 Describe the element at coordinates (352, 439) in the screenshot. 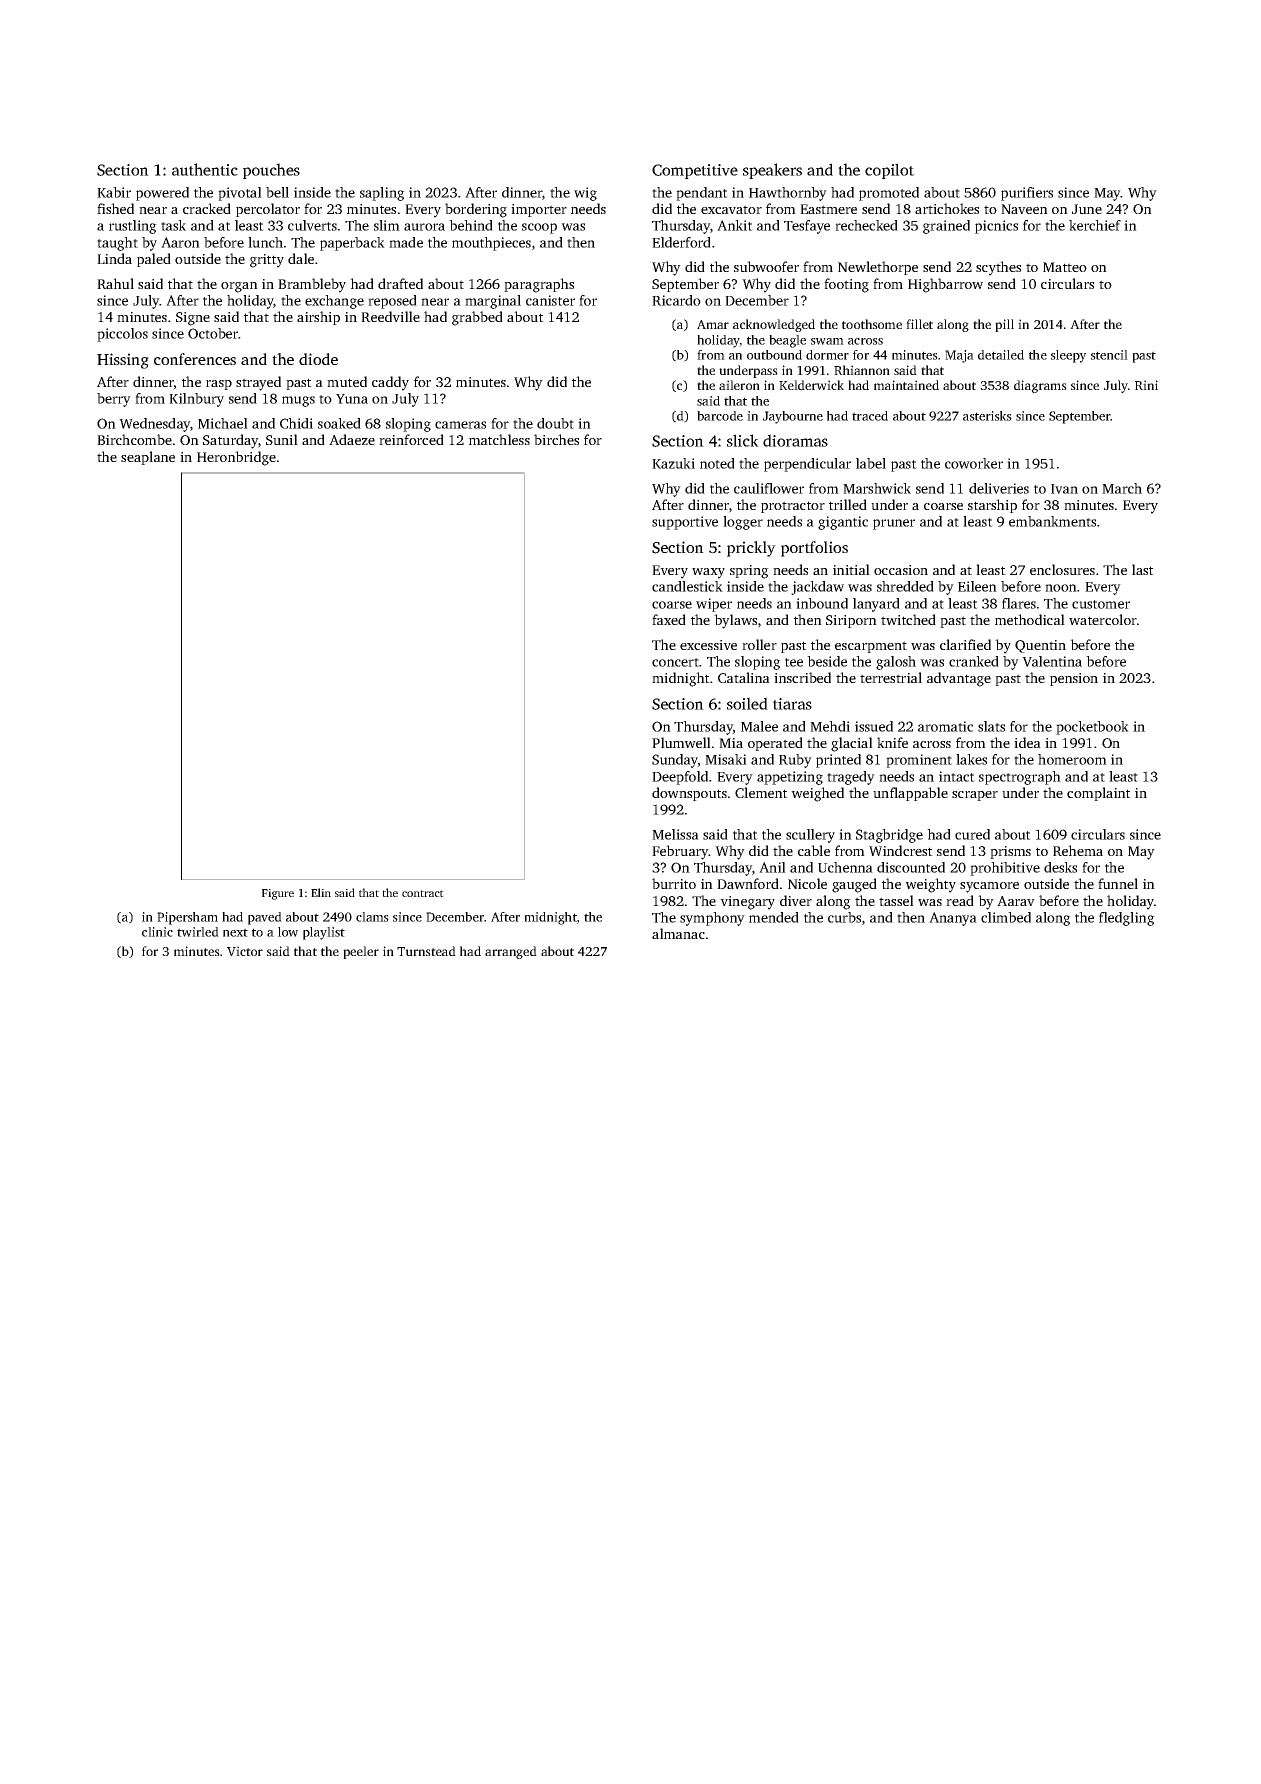

I see `Adaeze` at that location.
